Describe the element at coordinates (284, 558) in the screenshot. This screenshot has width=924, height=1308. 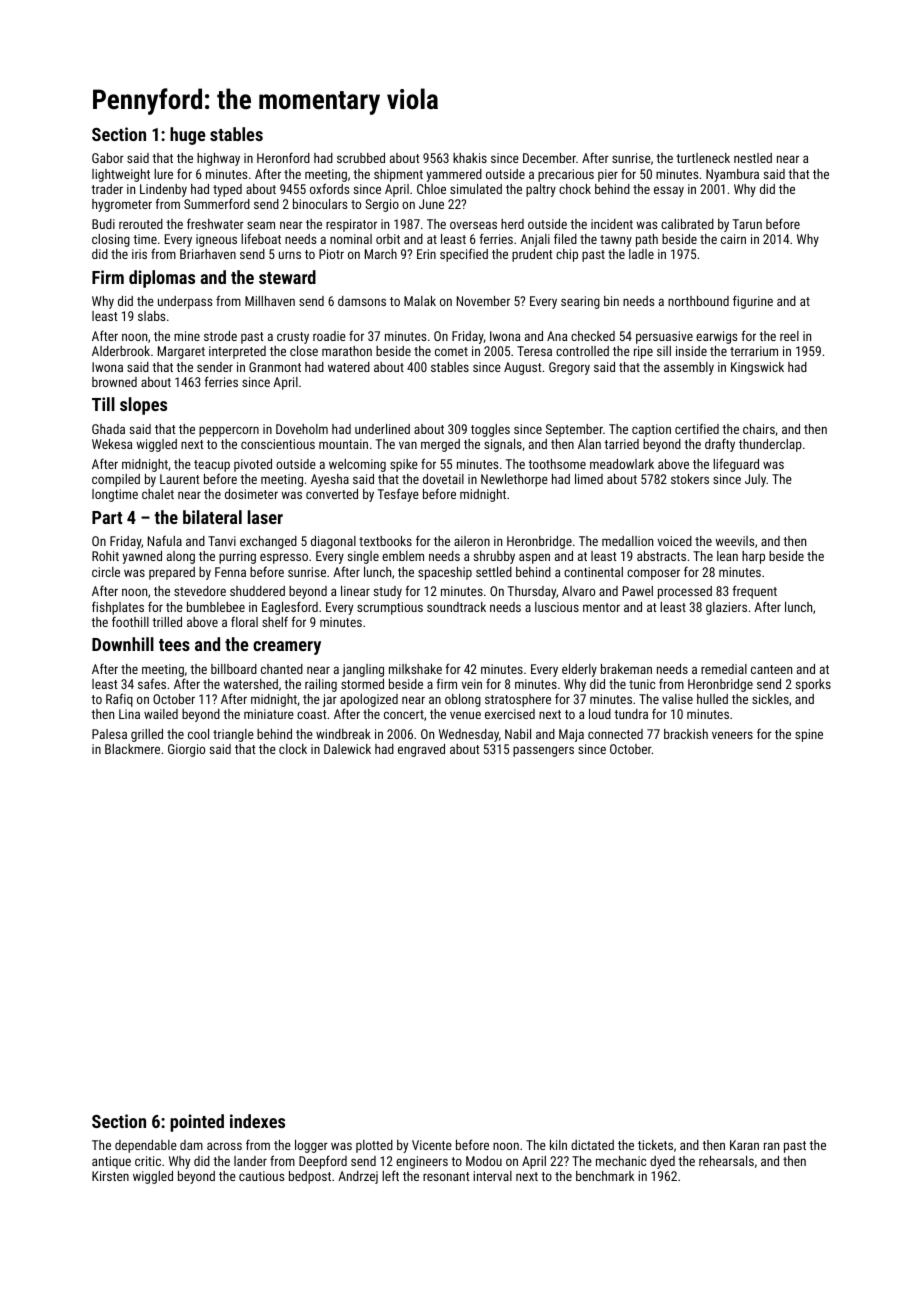
I see `espresso` at that location.
